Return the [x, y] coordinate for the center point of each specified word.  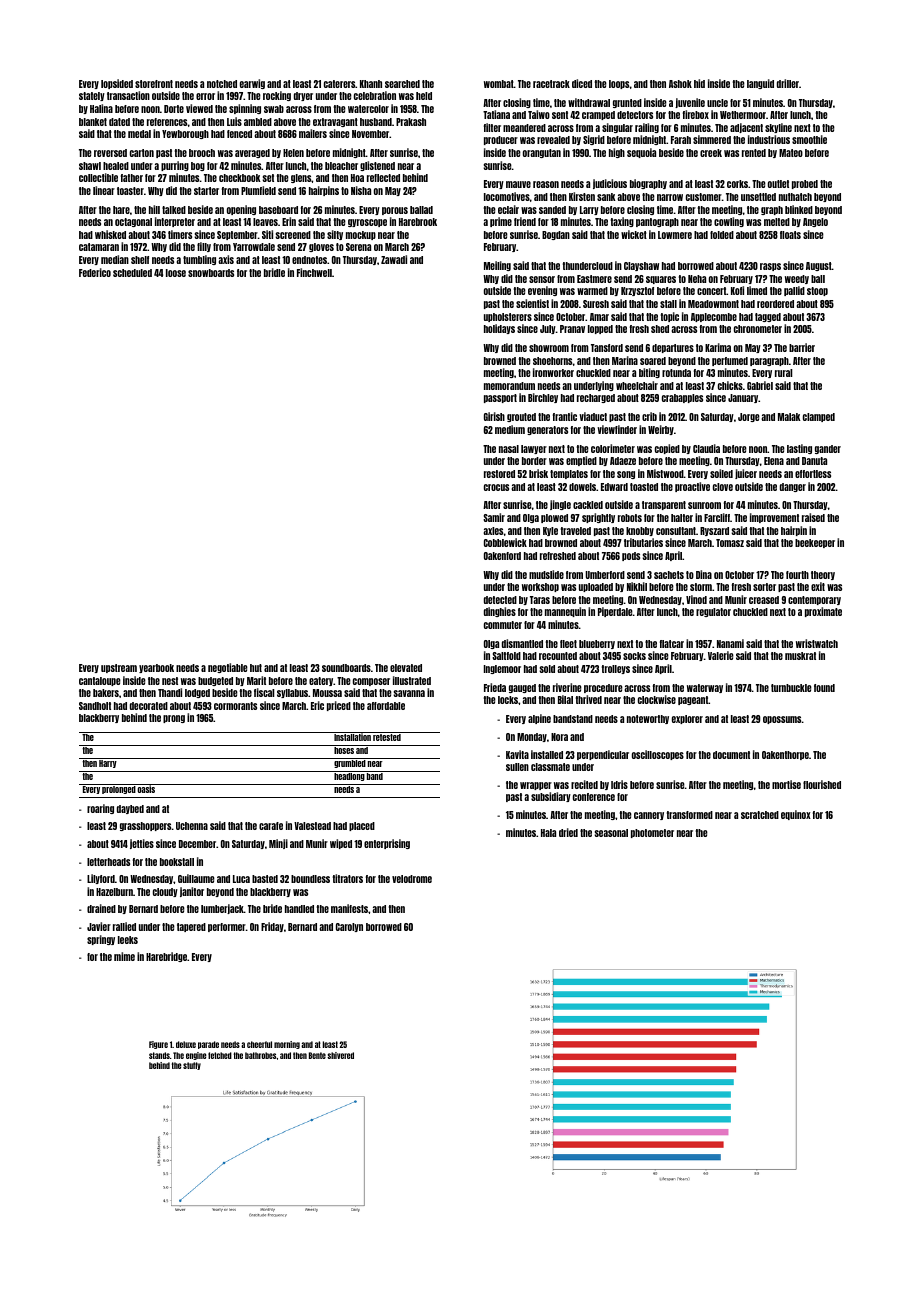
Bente [317, 1055]
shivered [340, 1055]
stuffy [192, 1066]
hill [154, 209]
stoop [817, 291]
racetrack [551, 84]
